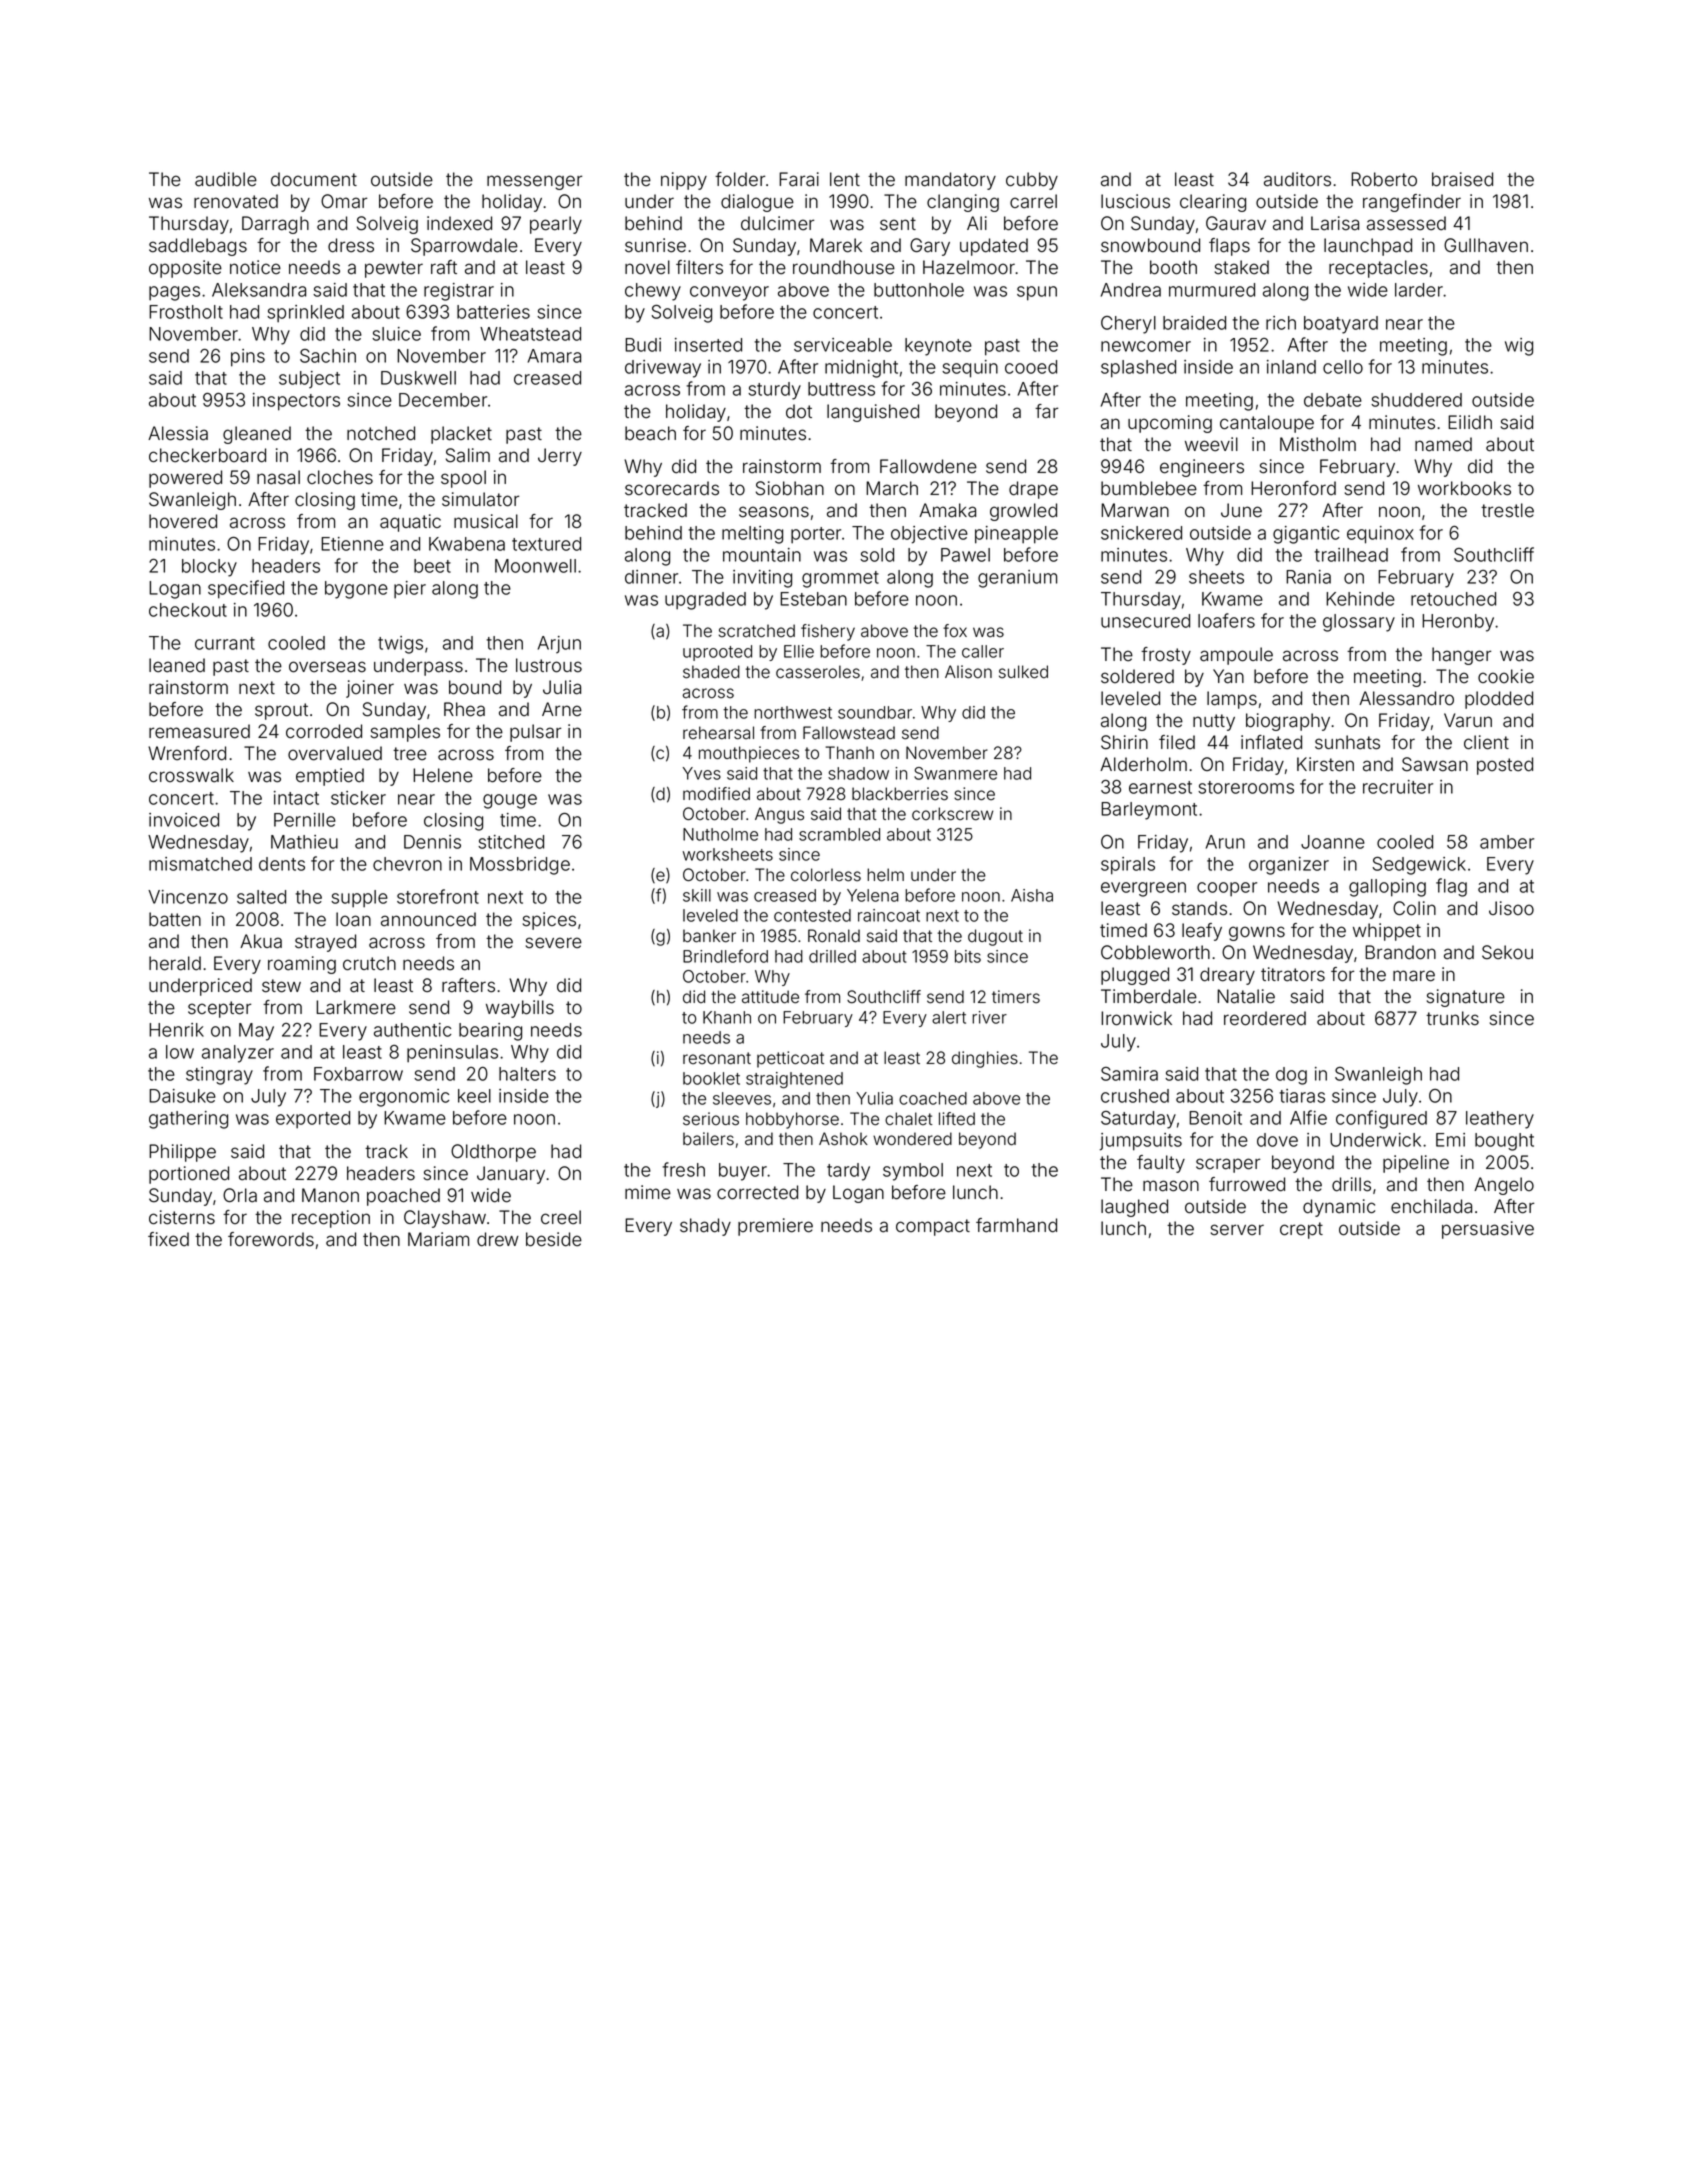 The image size is (1683, 2178). I want to click on luscious, so click(1135, 201).
